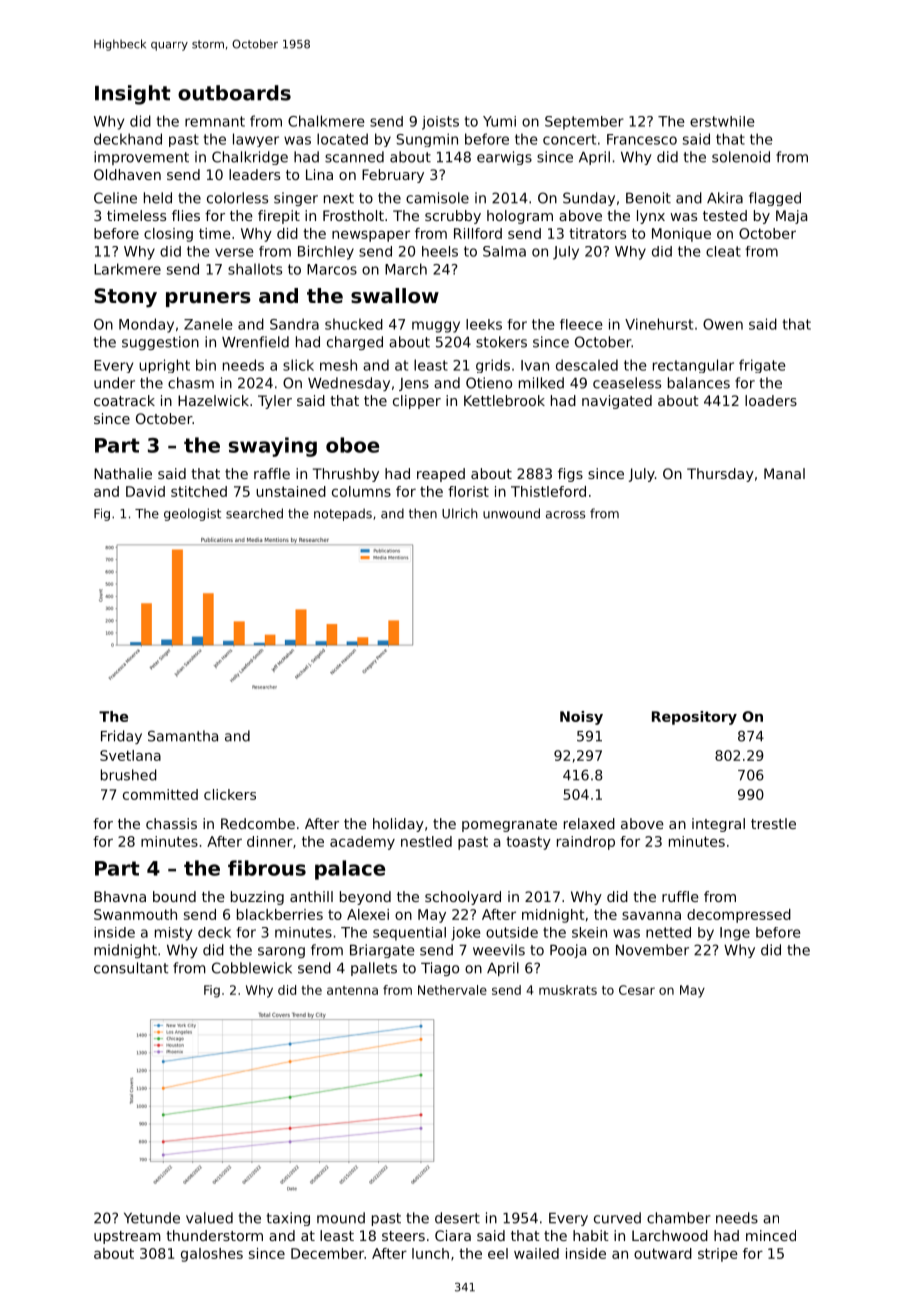  I want to click on galoshes, so click(212, 1255).
